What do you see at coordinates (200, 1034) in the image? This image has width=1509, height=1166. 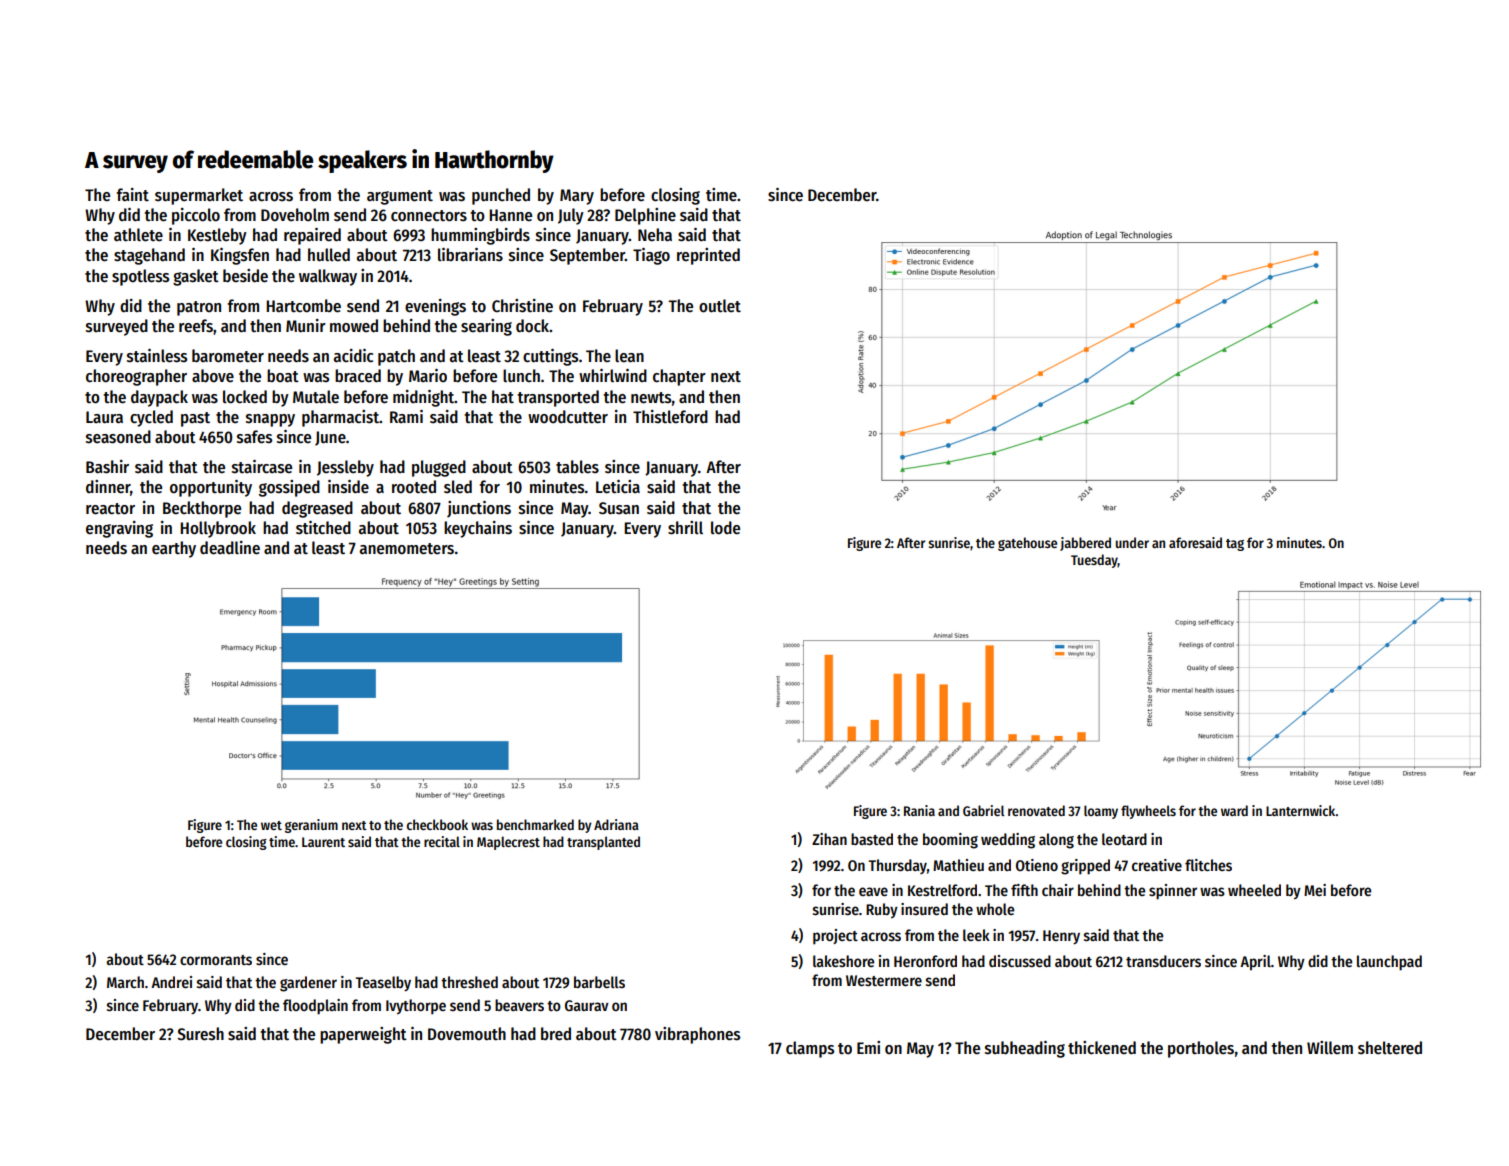 I see `Suresh` at bounding box center [200, 1034].
